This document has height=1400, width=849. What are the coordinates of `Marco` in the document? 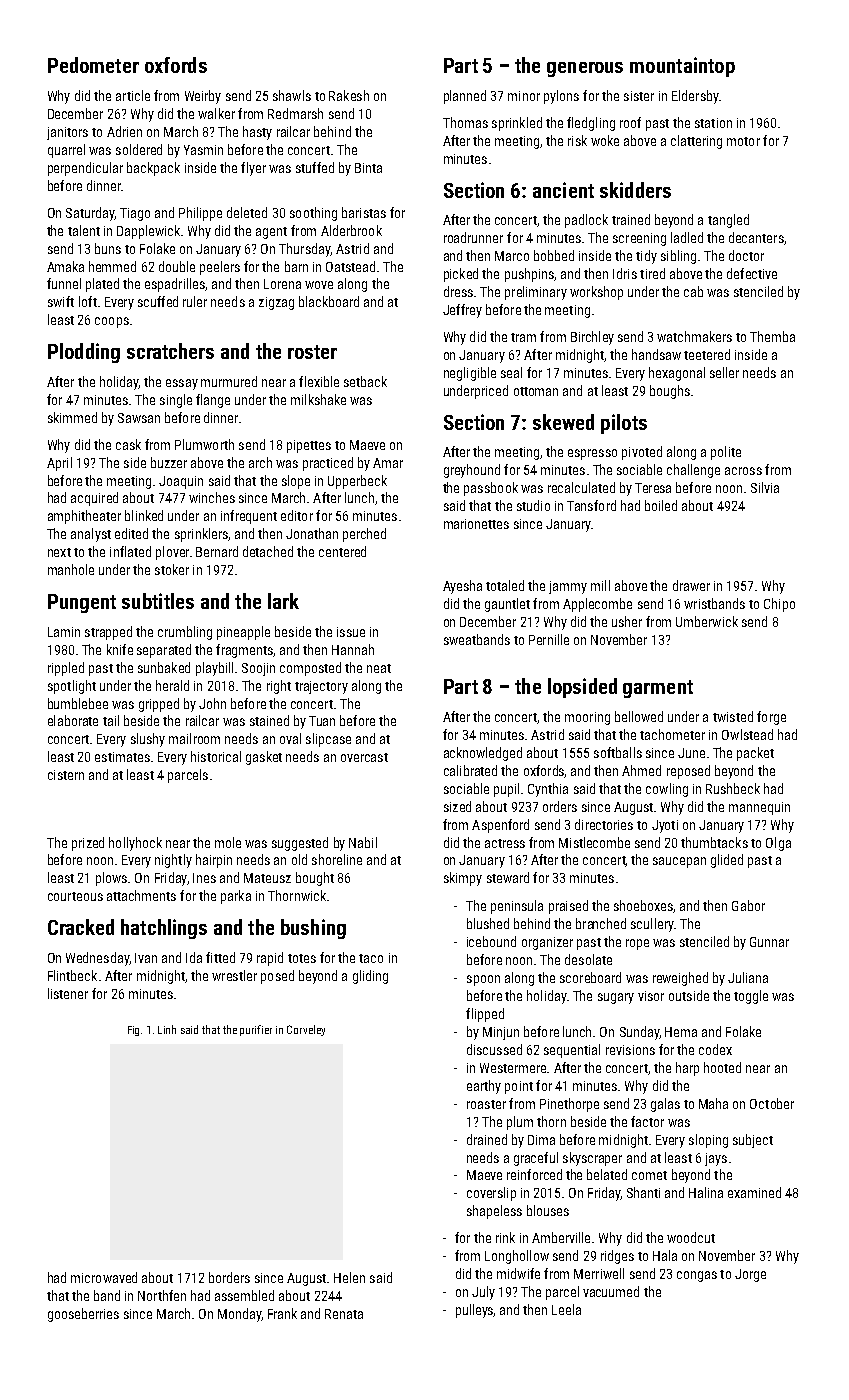 It's located at (512, 256).
